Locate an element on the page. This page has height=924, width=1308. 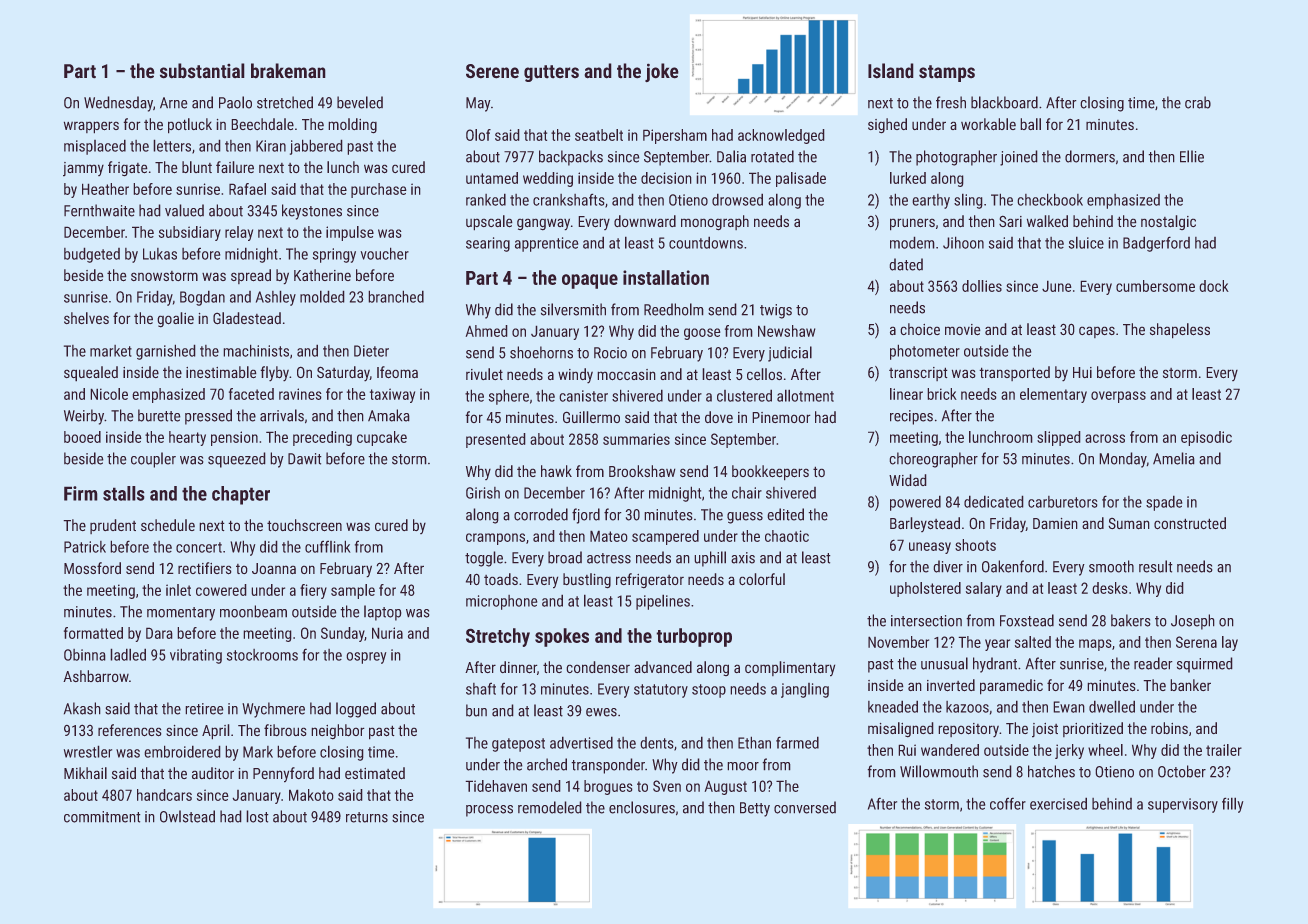
hawk is located at coordinates (556, 471).
